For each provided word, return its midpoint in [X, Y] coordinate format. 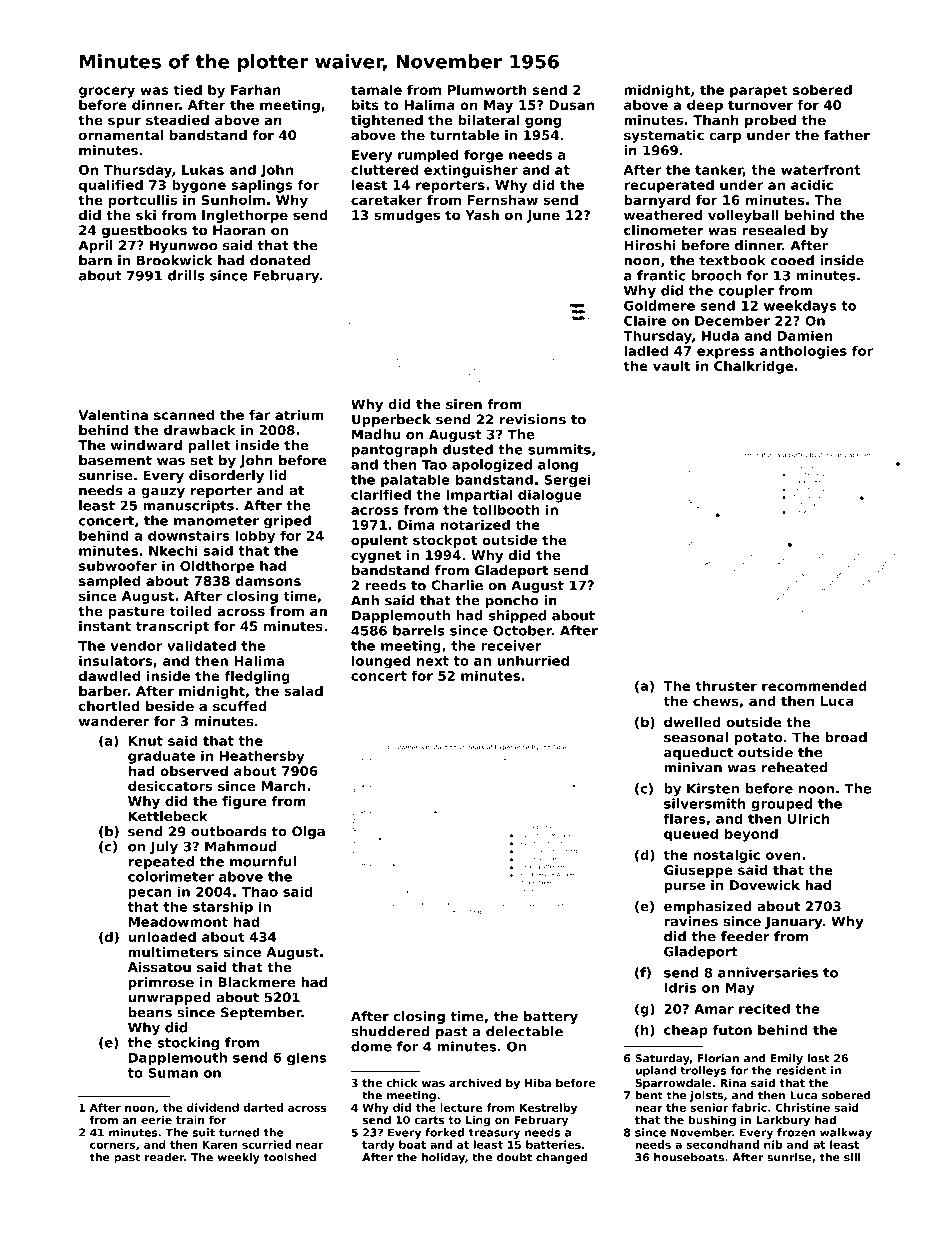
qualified [111, 186]
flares [684, 818]
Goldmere [659, 305]
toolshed [290, 1157]
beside [170, 706]
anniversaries [768, 972]
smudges [407, 216]
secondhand [722, 1144]
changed [561, 1158]
